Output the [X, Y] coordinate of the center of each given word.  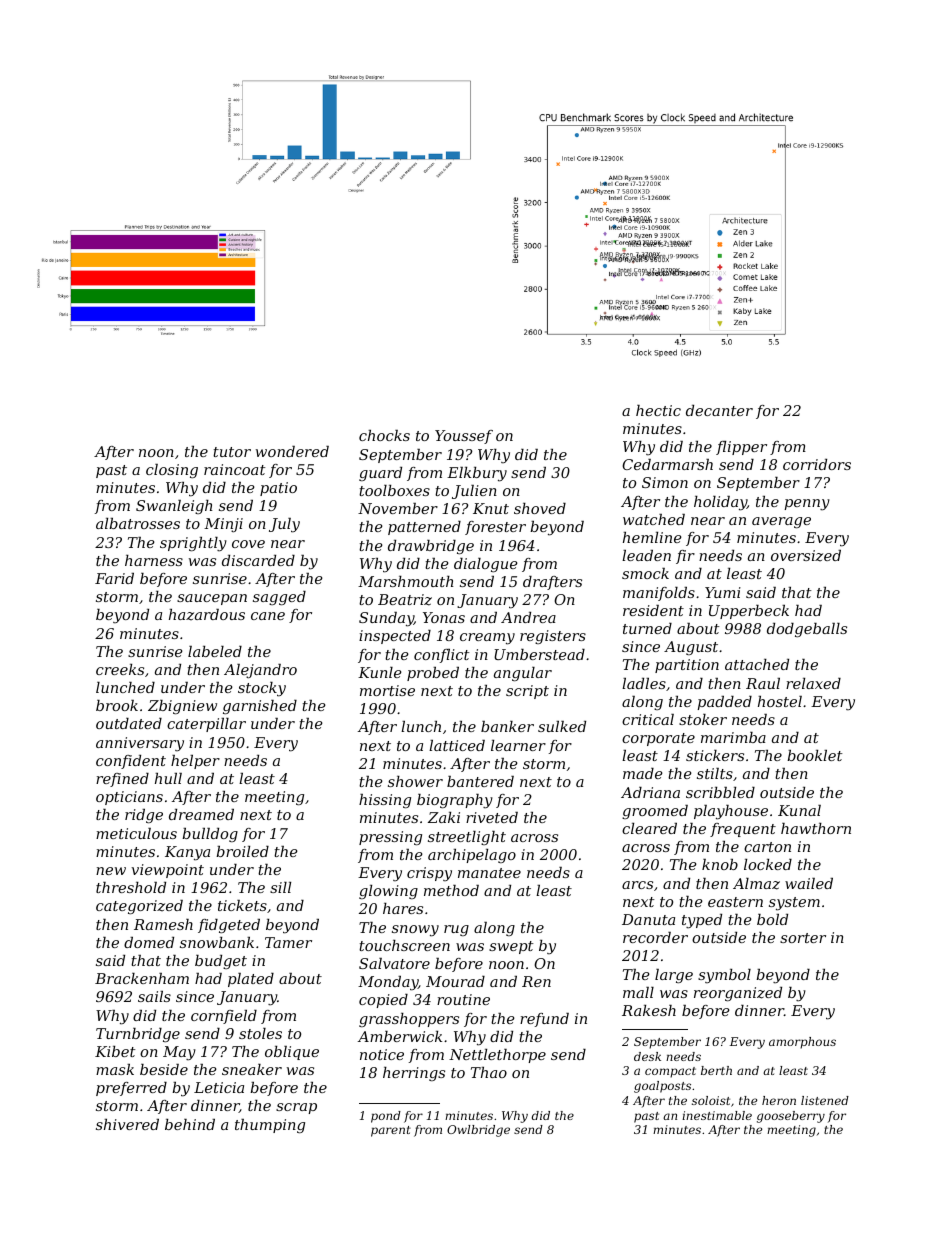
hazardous [207, 615]
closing [172, 471]
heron [779, 1100]
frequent [743, 830]
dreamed [201, 814]
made [643, 773]
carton [767, 847]
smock [645, 573]
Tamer [288, 942]
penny [807, 505]
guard [380, 474]
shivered [127, 1124]
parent [391, 1131]
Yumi [723, 592]
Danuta [648, 919]
